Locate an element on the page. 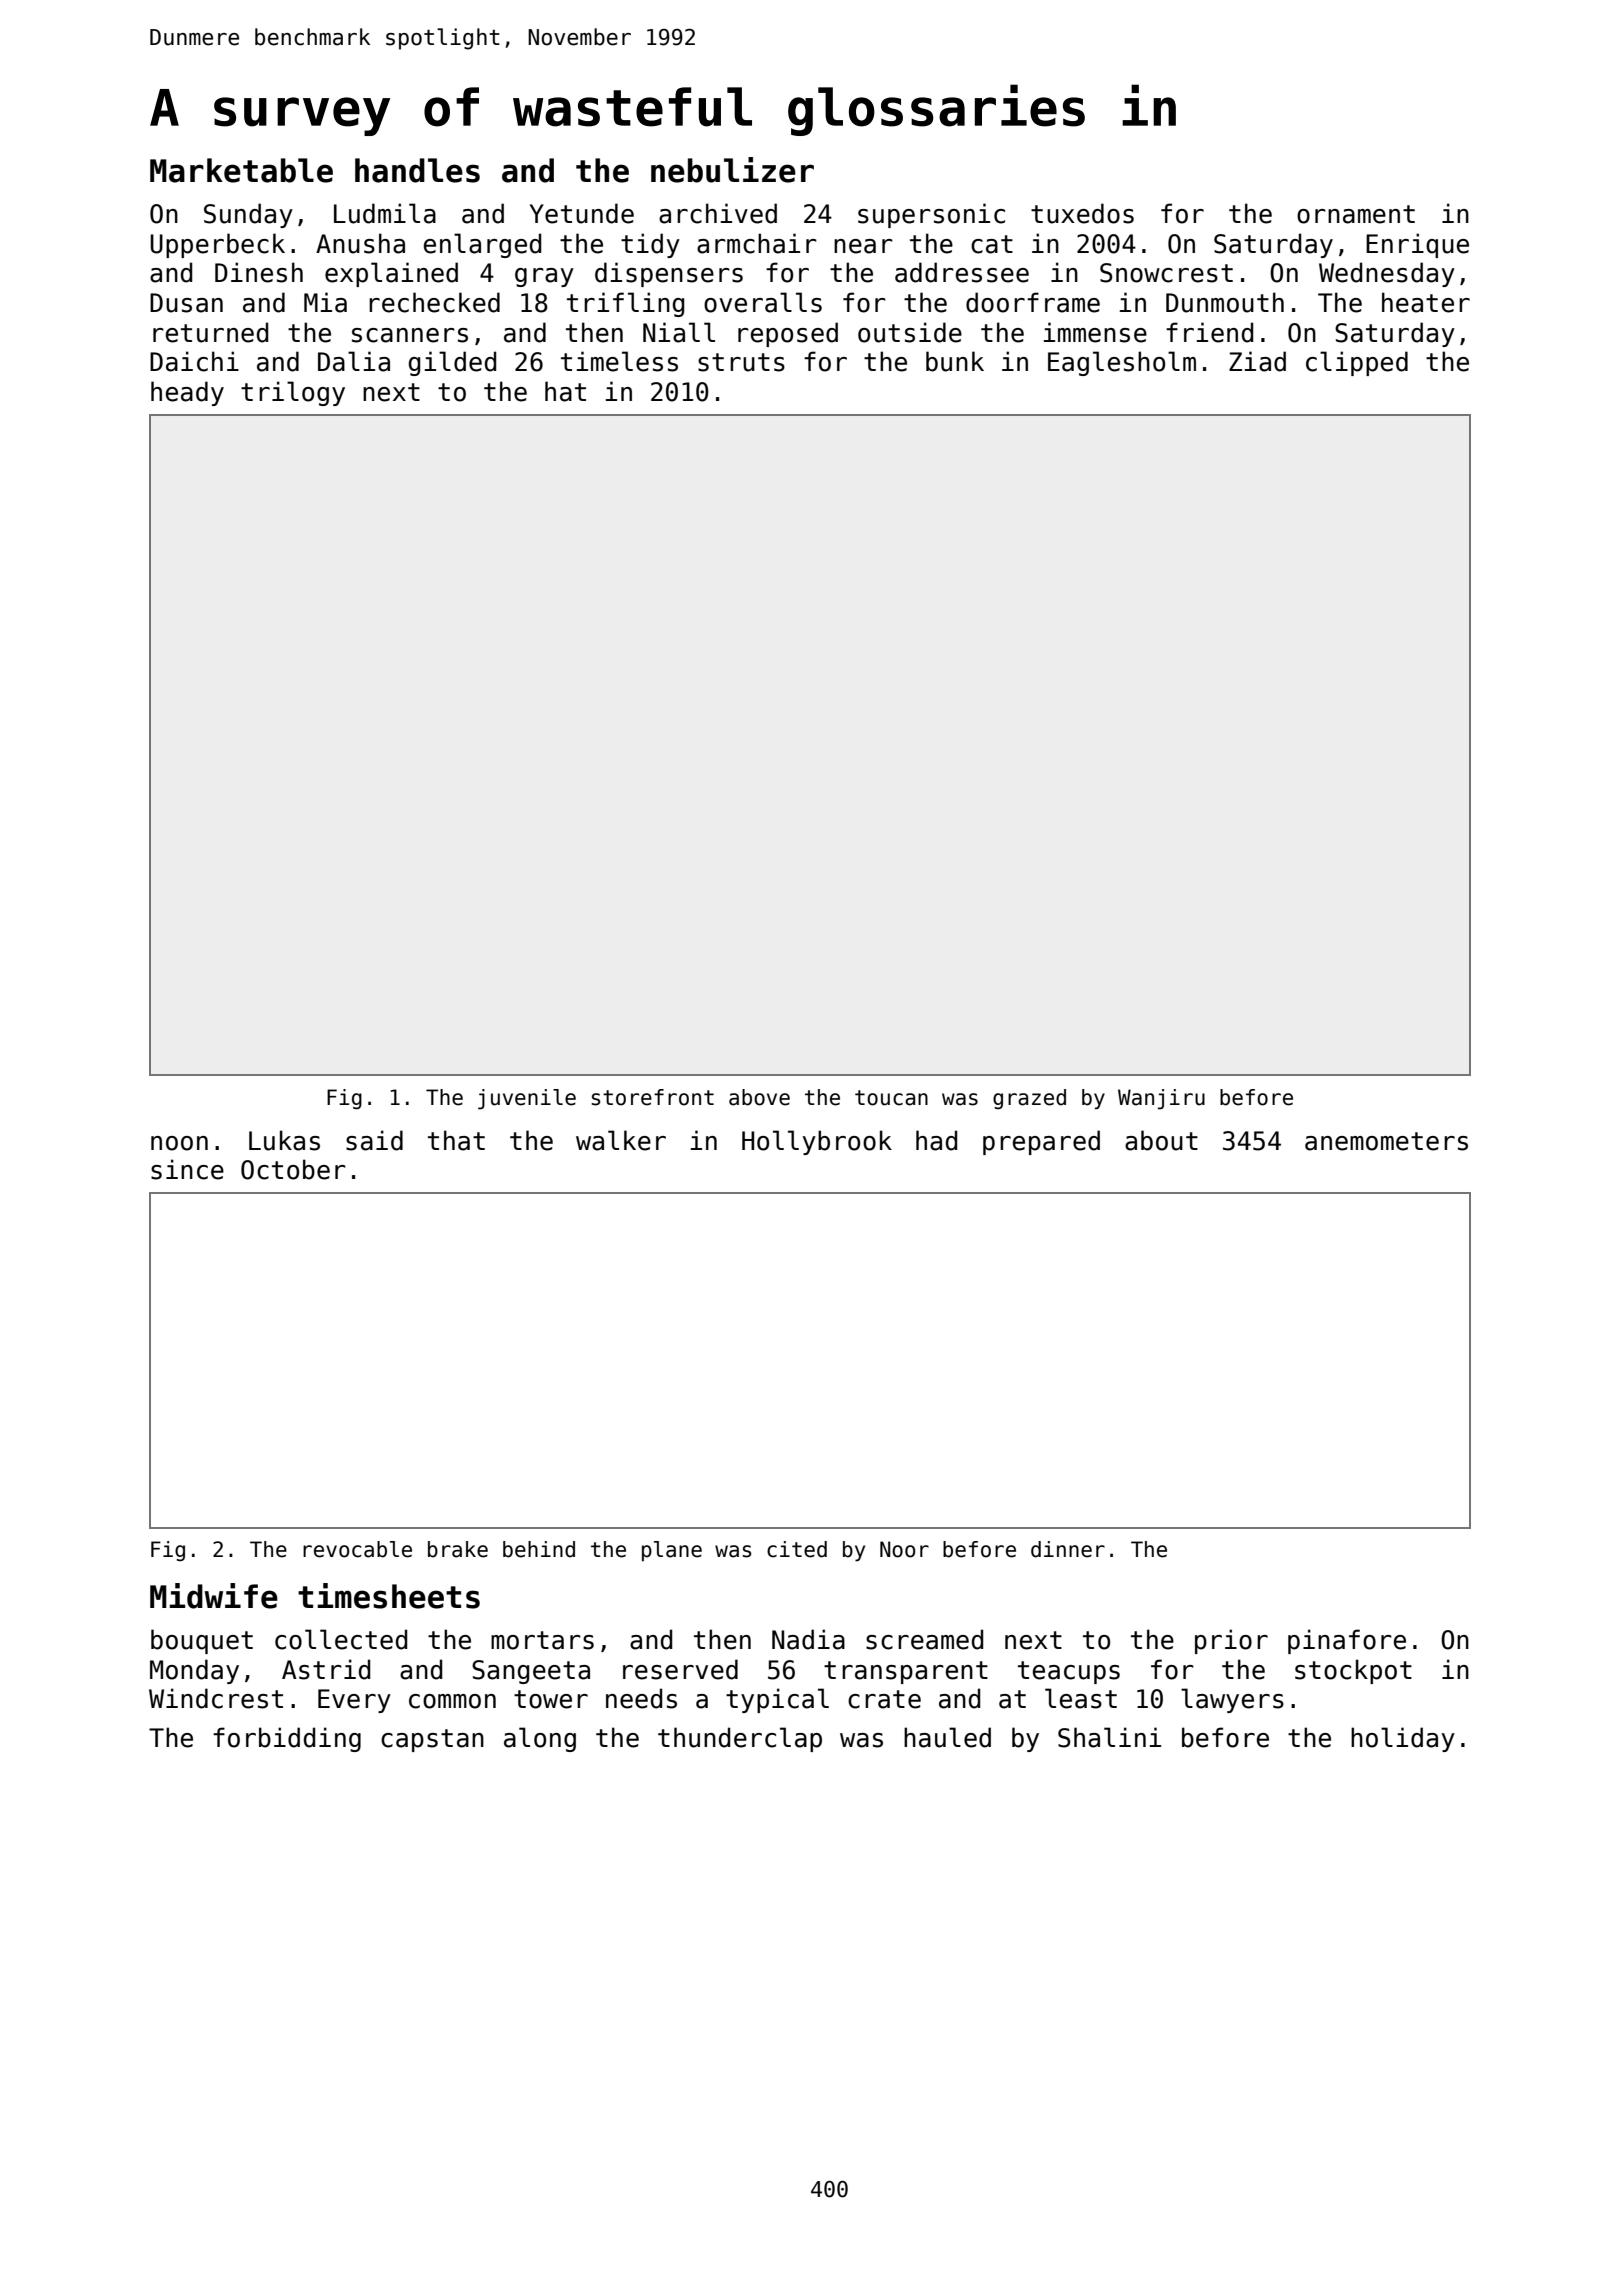 This document has width=1620, height=2292. bunk is located at coordinates (955, 361).
